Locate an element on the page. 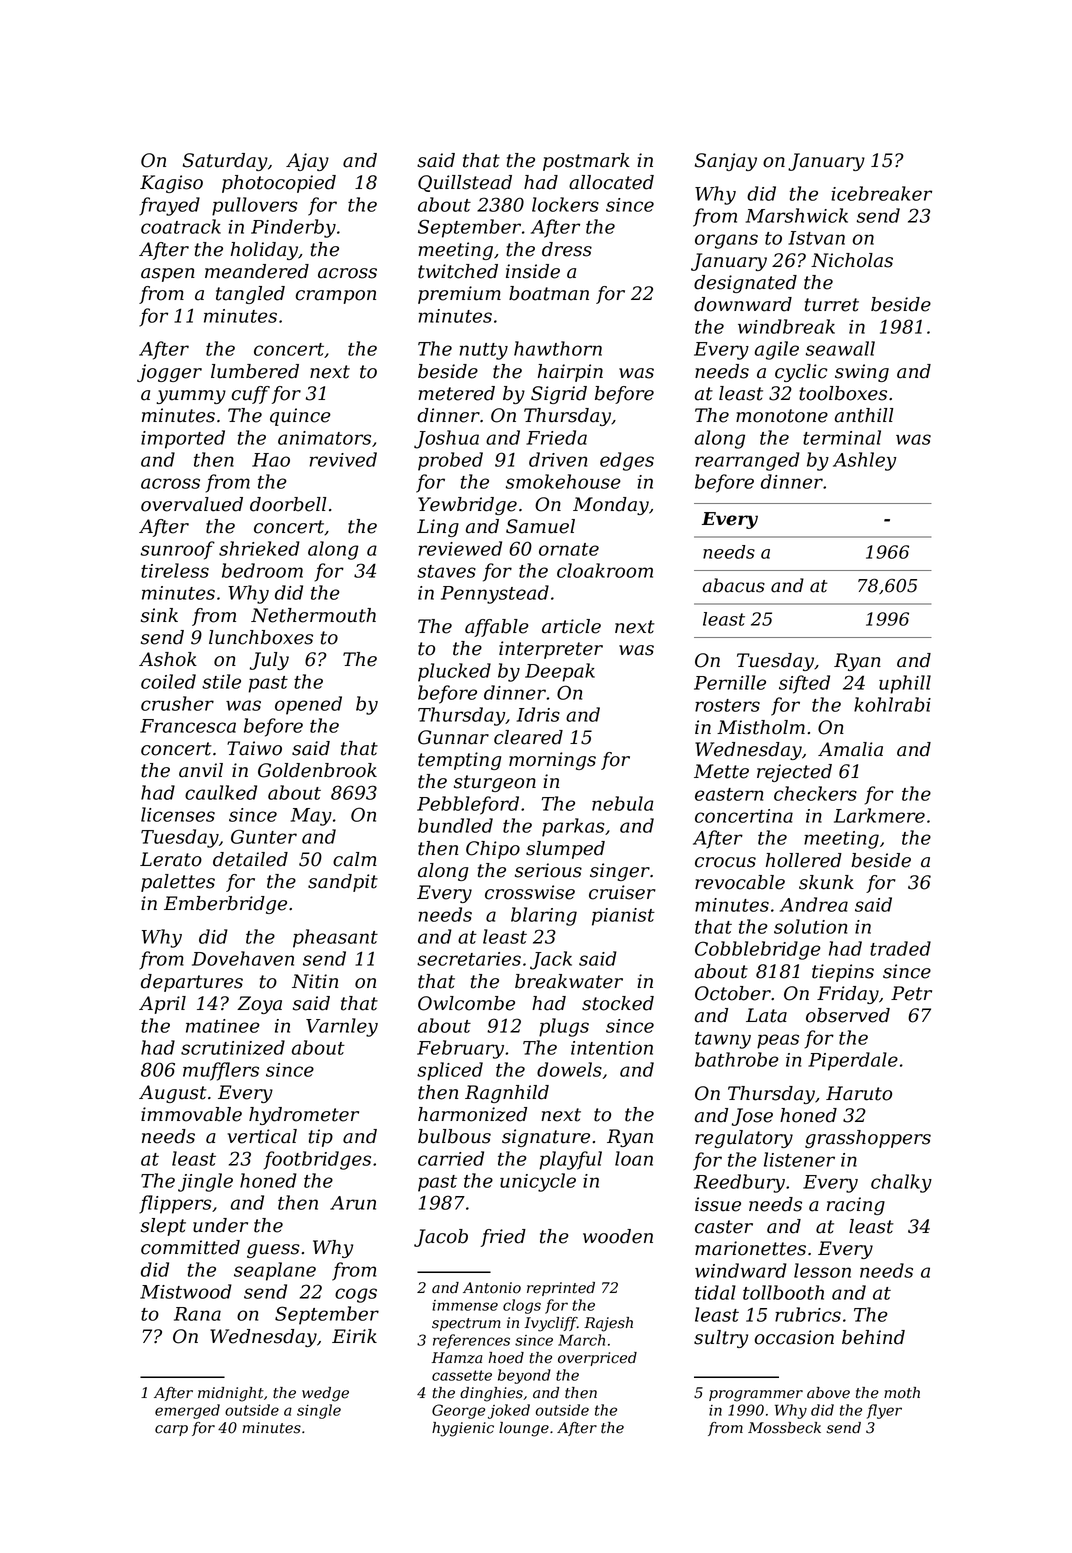 The height and width of the page is (1553, 1072). Ashley is located at coordinates (864, 461).
